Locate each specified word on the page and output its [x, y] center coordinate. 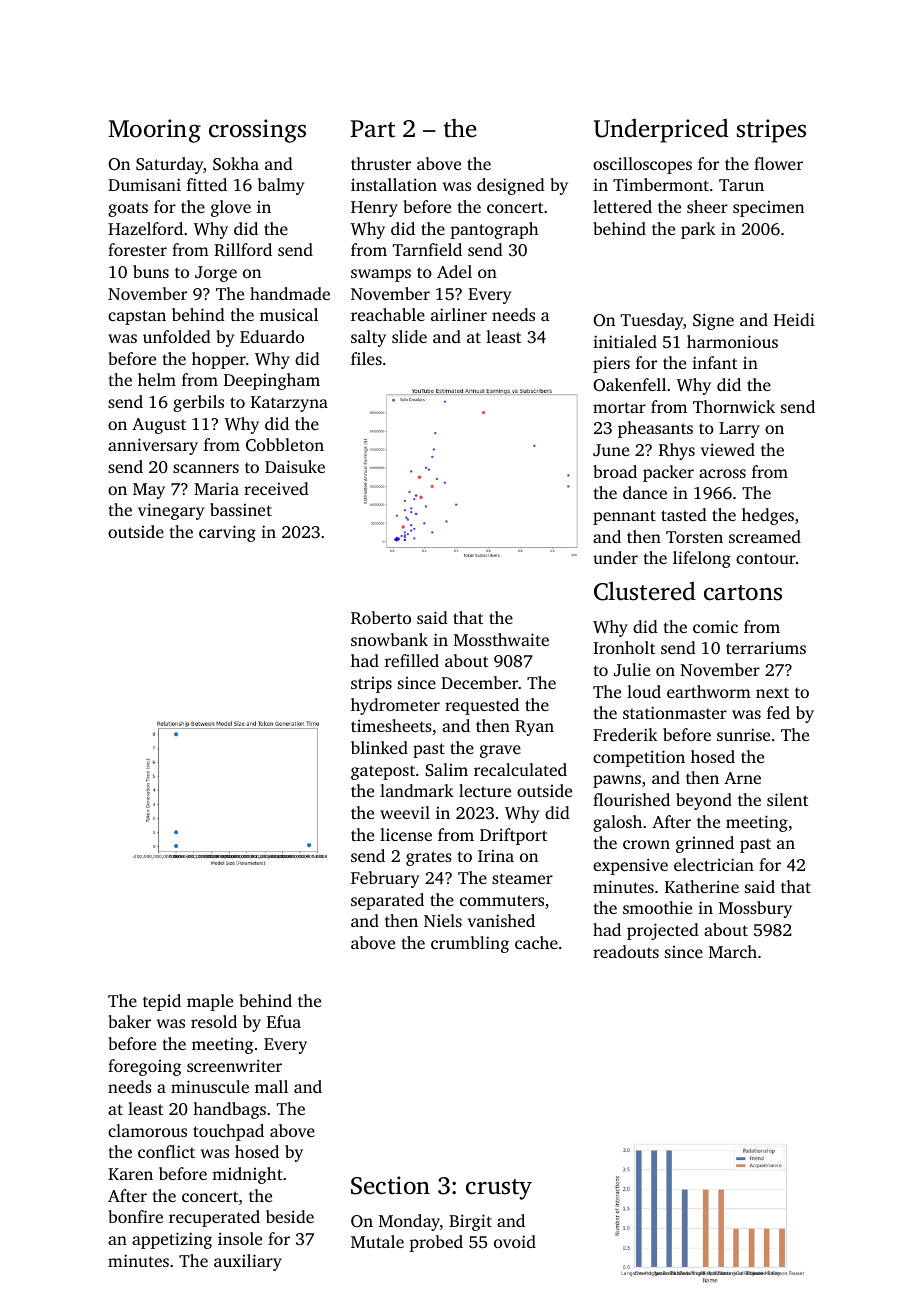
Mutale [377, 1241]
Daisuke [295, 466]
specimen [768, 209]
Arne [742, 778]
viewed [728, 449]
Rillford [243, 249]
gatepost [383, 772]
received [276, 488]
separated [387, 901]
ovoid [515, 1241]
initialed [625, 341]
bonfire [135, 1216]
